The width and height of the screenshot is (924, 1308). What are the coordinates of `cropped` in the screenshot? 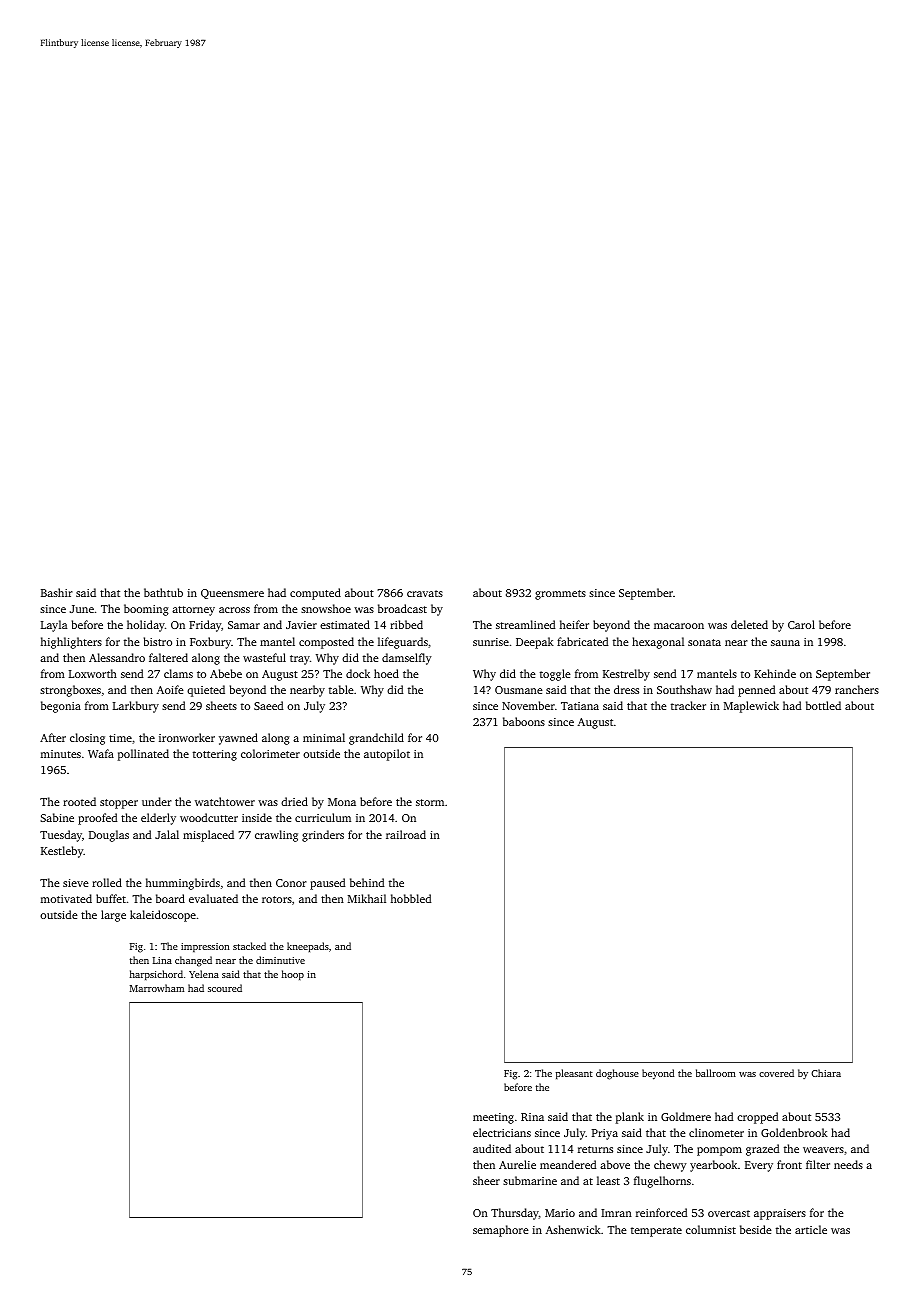 It's located at (757, 1118).
